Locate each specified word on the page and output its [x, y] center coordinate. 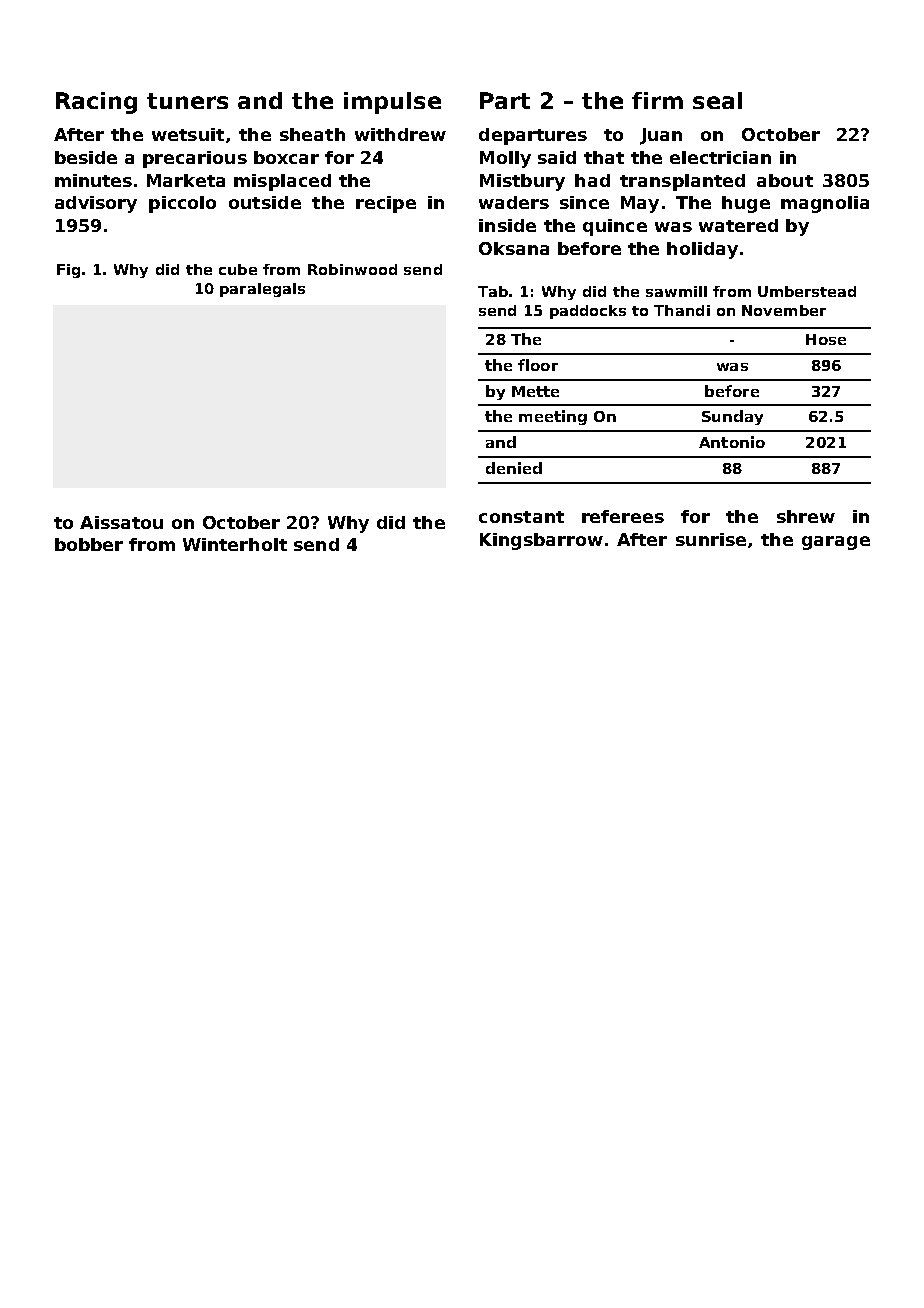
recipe [386, 204]
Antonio [732, 442]
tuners [187, 101]
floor [538, 365]
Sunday [732, 417]
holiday [702, 250]
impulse [392, 103]
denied [514, 468]
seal [717, 100]
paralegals [262, 290]
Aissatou [121, 522]
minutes [93, 180]
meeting [553, 417]
